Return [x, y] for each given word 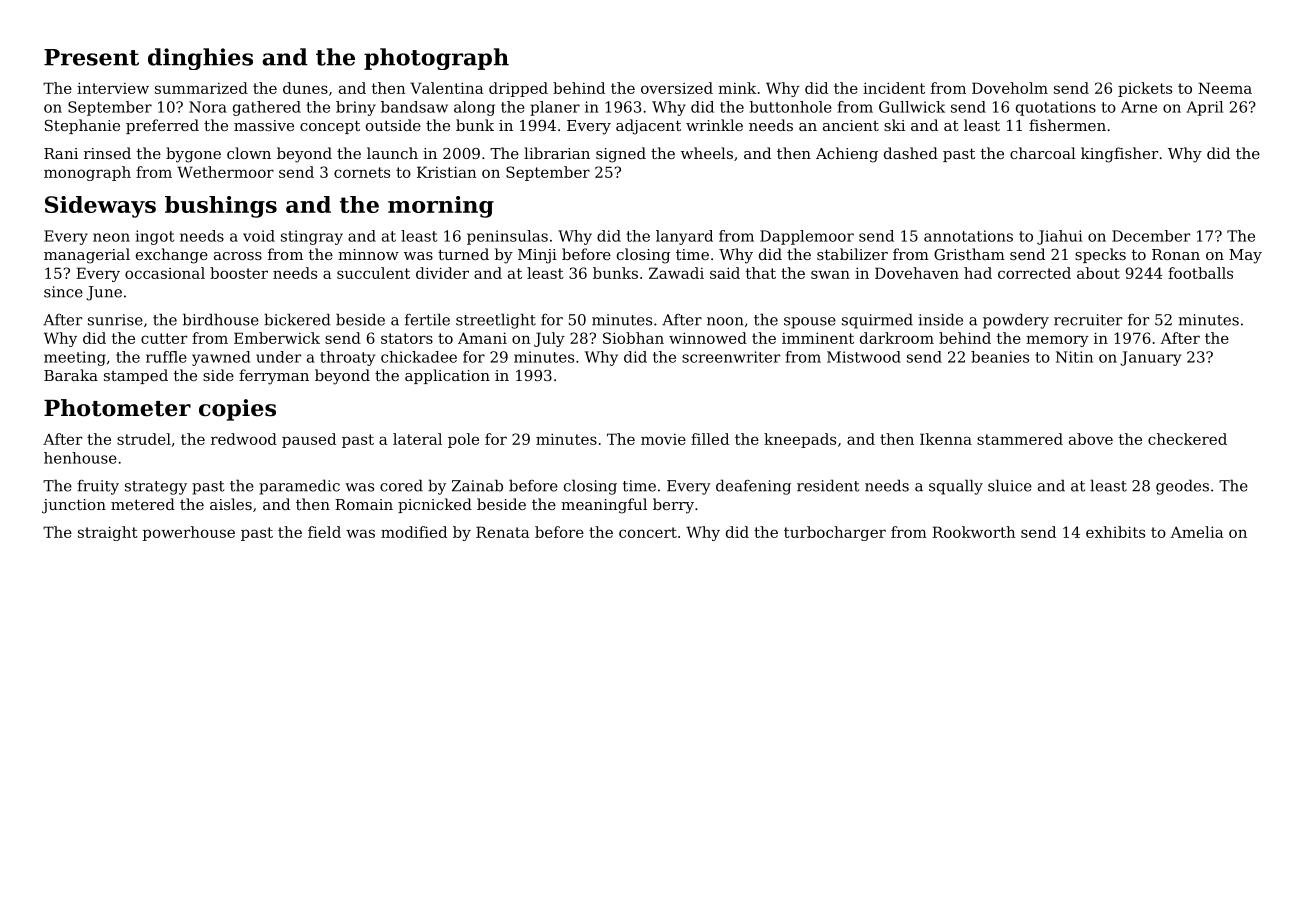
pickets [1145, 89]
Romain [364, 504]
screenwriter [731, 357]
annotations [968, 236]
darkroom [897, 338]
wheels [707, 153]
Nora [208, 107]
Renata [503, 532]
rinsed [107, 153]
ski [894, 125]
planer [555, 108]
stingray [312, 237]
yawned [221, 358]
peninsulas [507, 237]
